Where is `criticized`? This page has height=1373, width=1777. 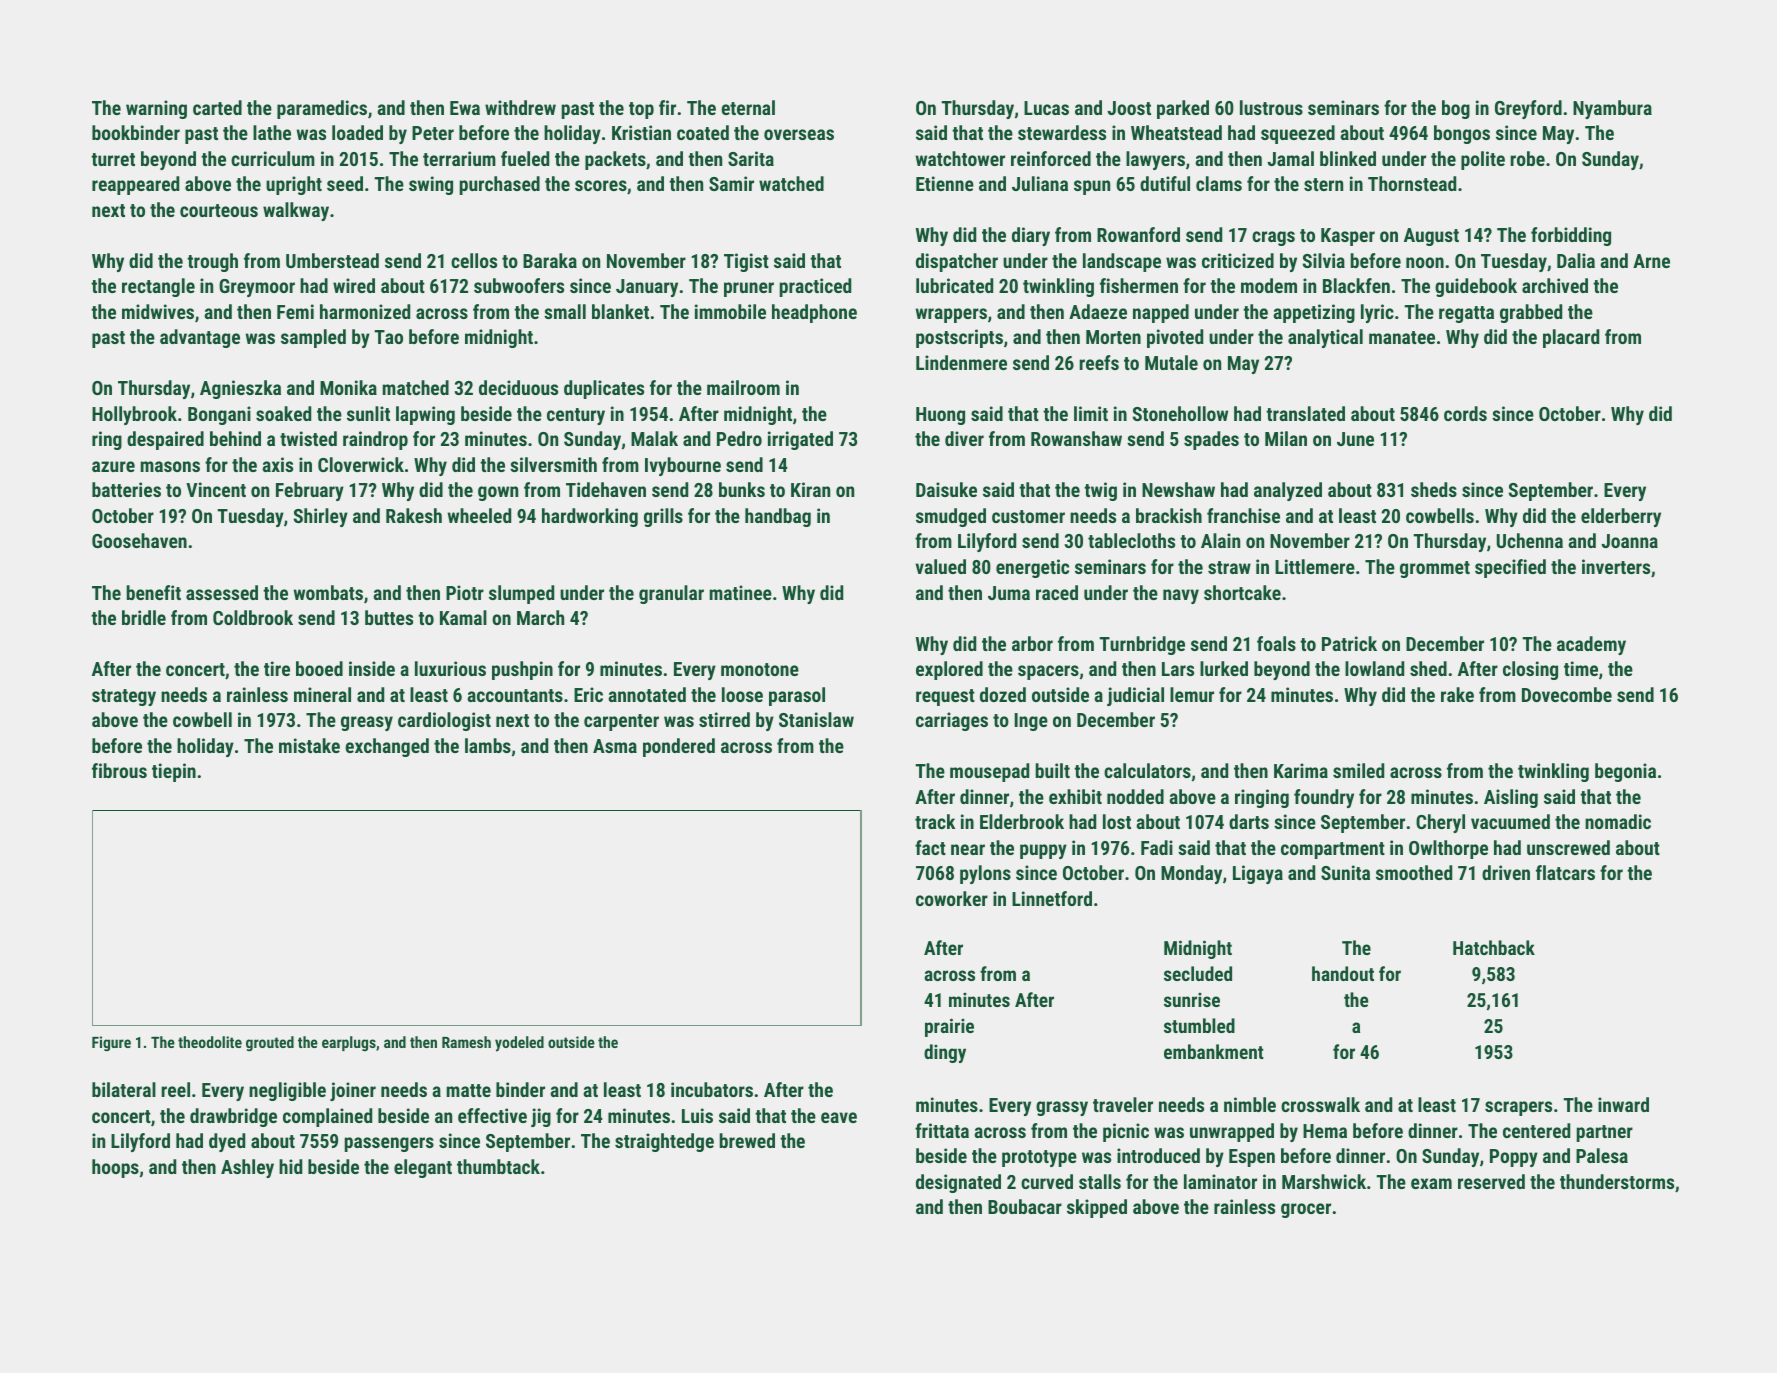 criticized is located at coordinates (1238, 260).
